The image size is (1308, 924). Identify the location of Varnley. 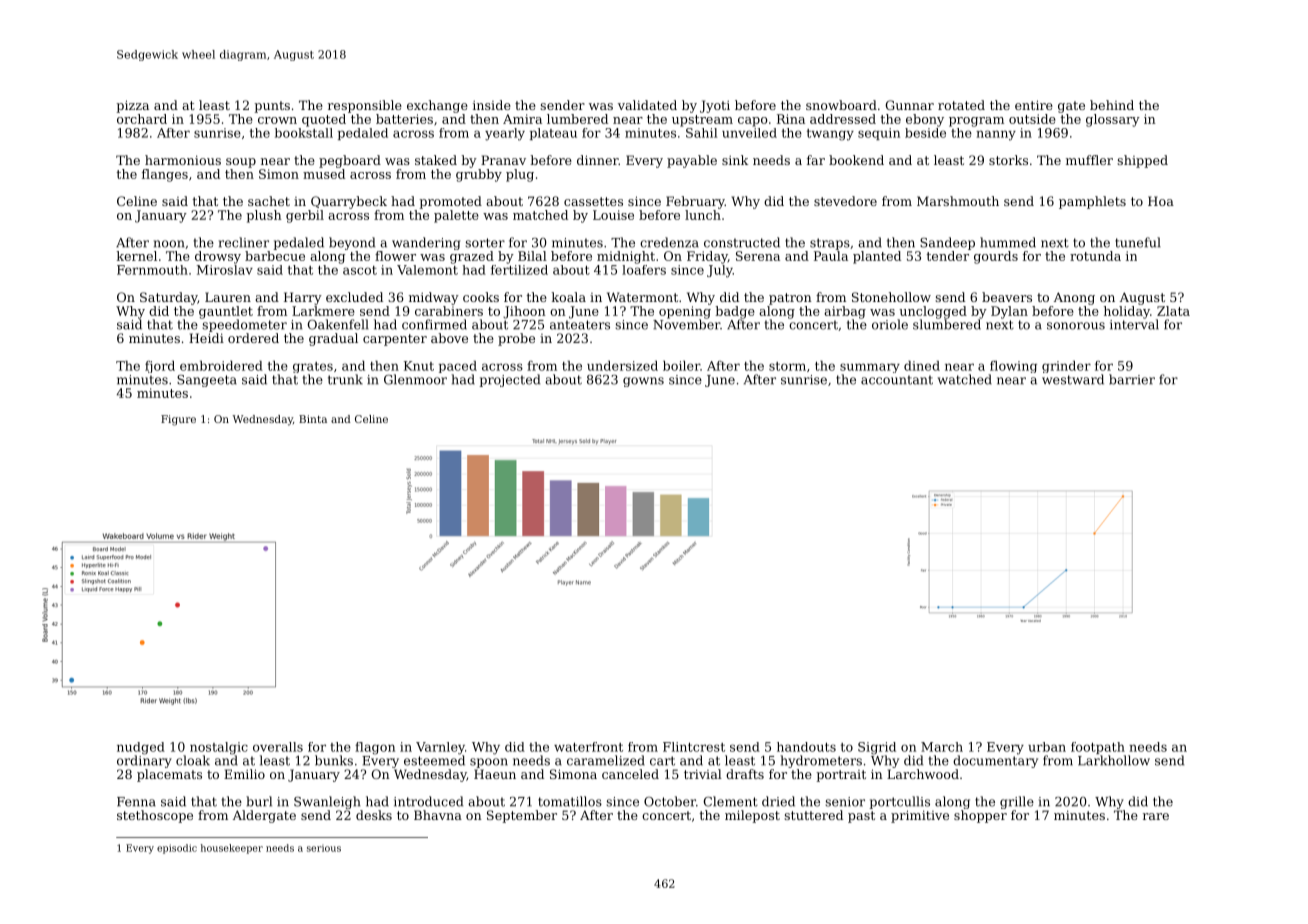
(440, 748).
